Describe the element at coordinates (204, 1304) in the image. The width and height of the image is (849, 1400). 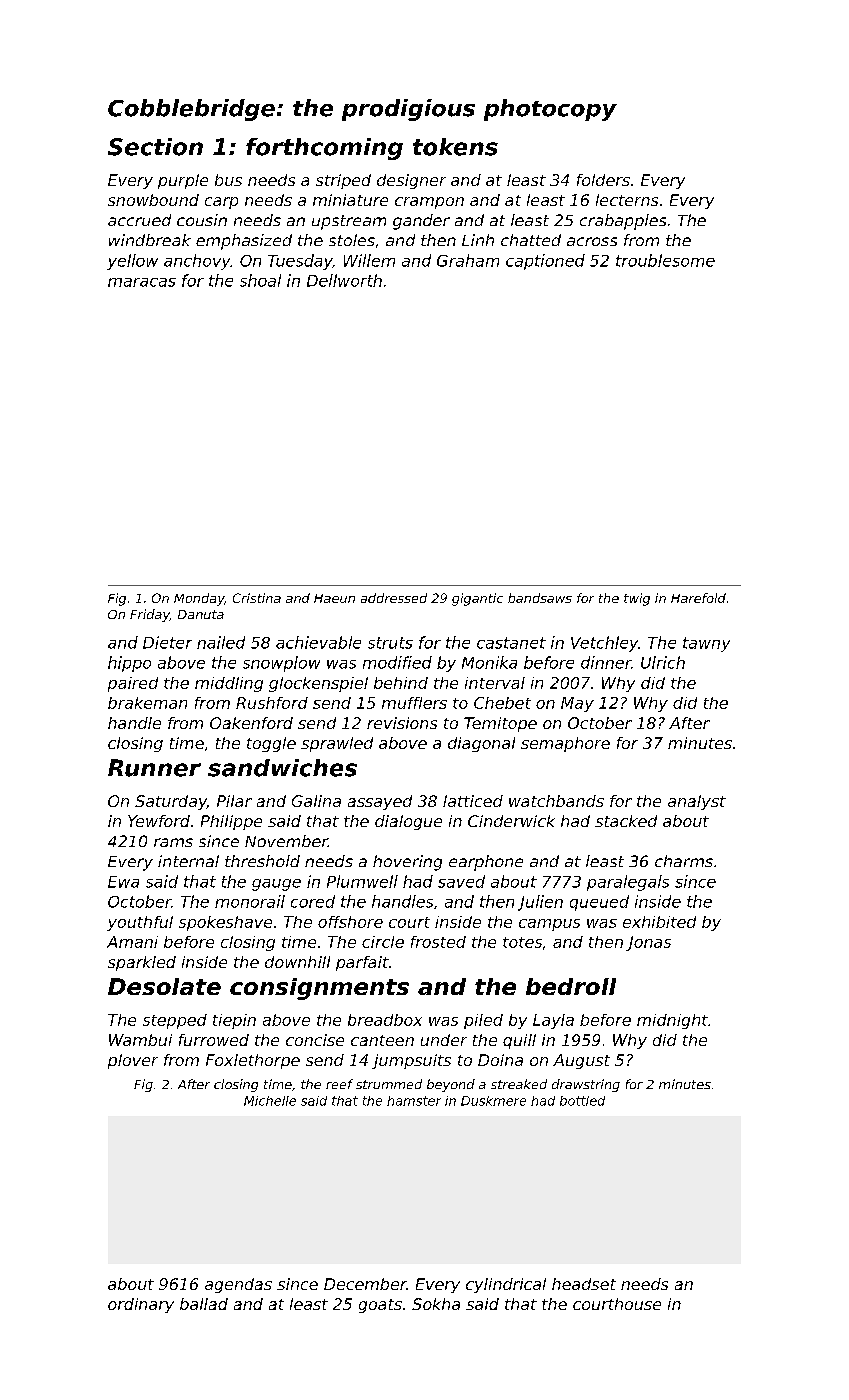
I see `ballad` at that location.
